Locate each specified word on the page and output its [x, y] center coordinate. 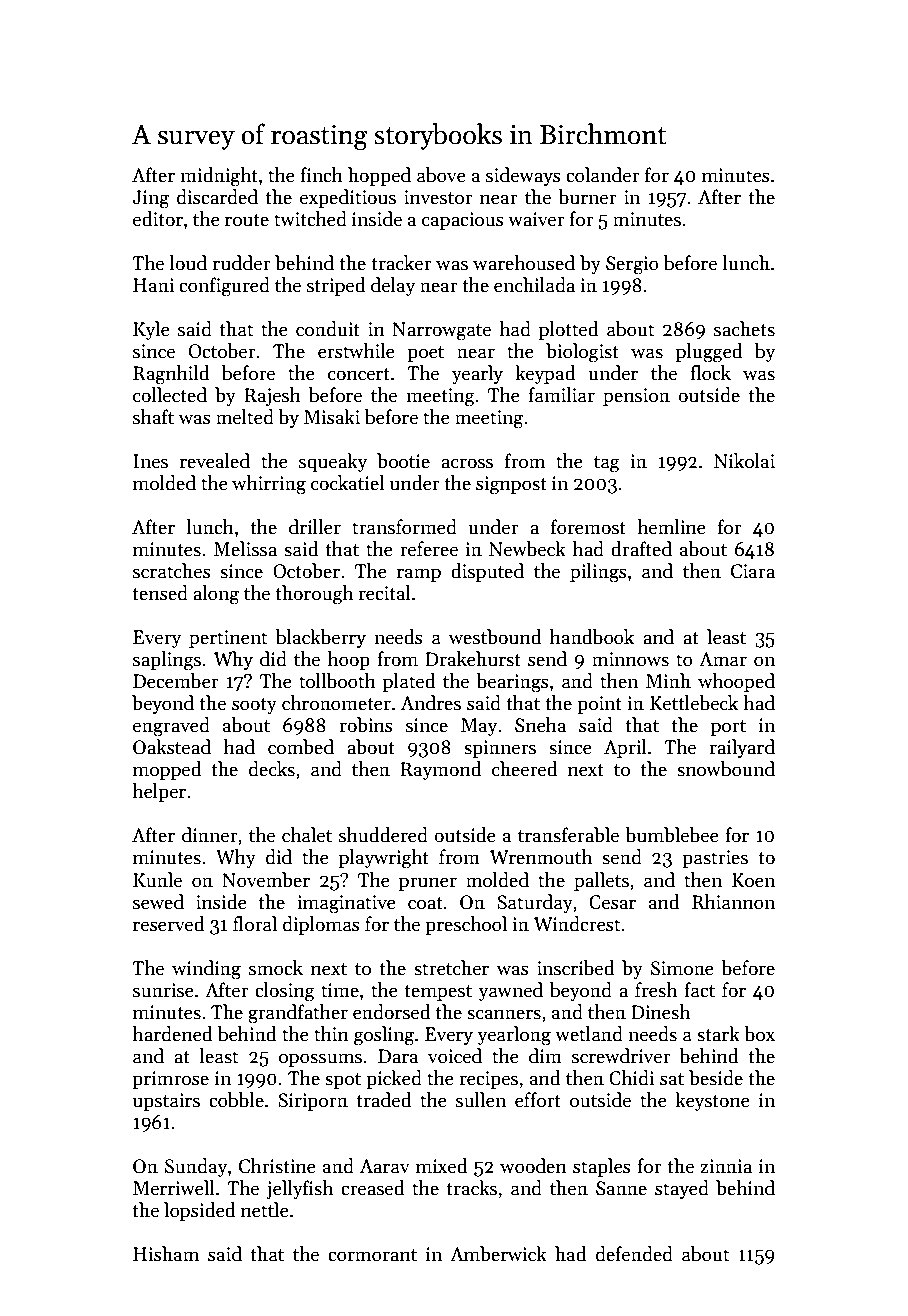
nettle [265, 1210]
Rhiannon [733, 902]
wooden [533, 1166]
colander [603, 175]
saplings [167, 661]
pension [636, 397]
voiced [455, 1056]
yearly [477, 374]
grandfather [298, 1014]
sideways [523, 176]
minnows [630, 659]
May [479, 727]
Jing [150, 199]
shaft [153, 417]
